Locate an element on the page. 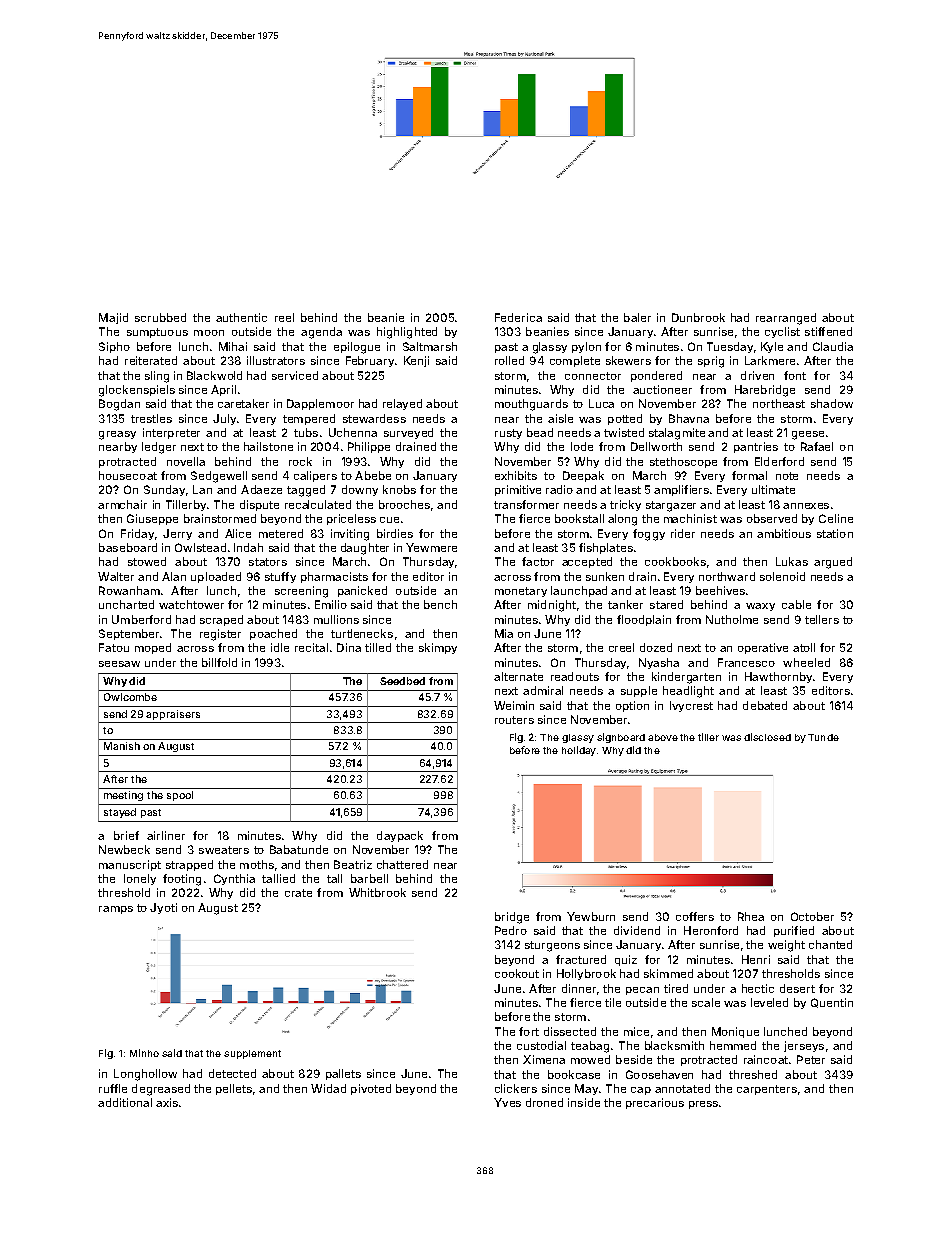 The image size is (952, 1233). station is located at coordinates (835, 533).
